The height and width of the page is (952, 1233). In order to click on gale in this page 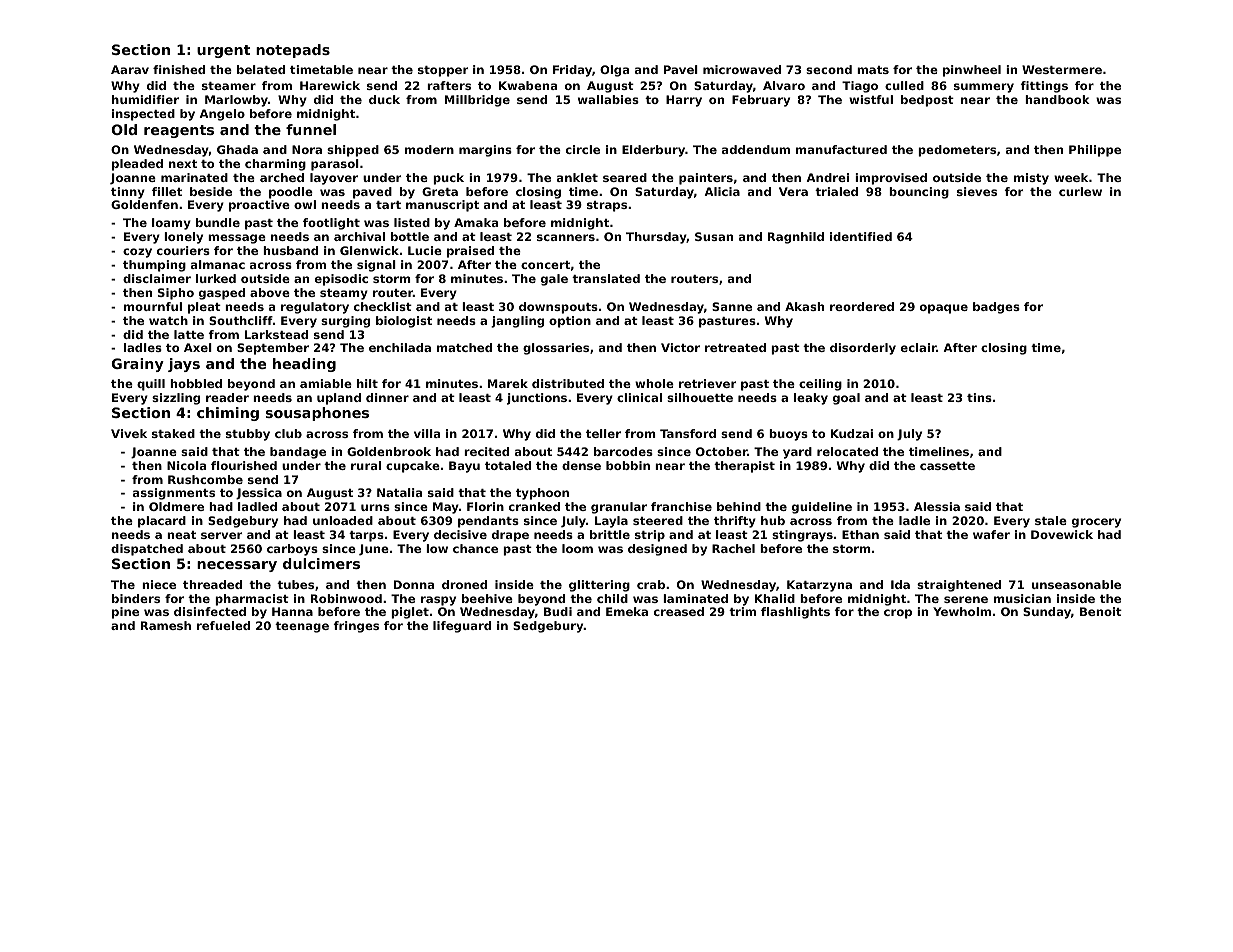, I will do `click(554, 280)`.
